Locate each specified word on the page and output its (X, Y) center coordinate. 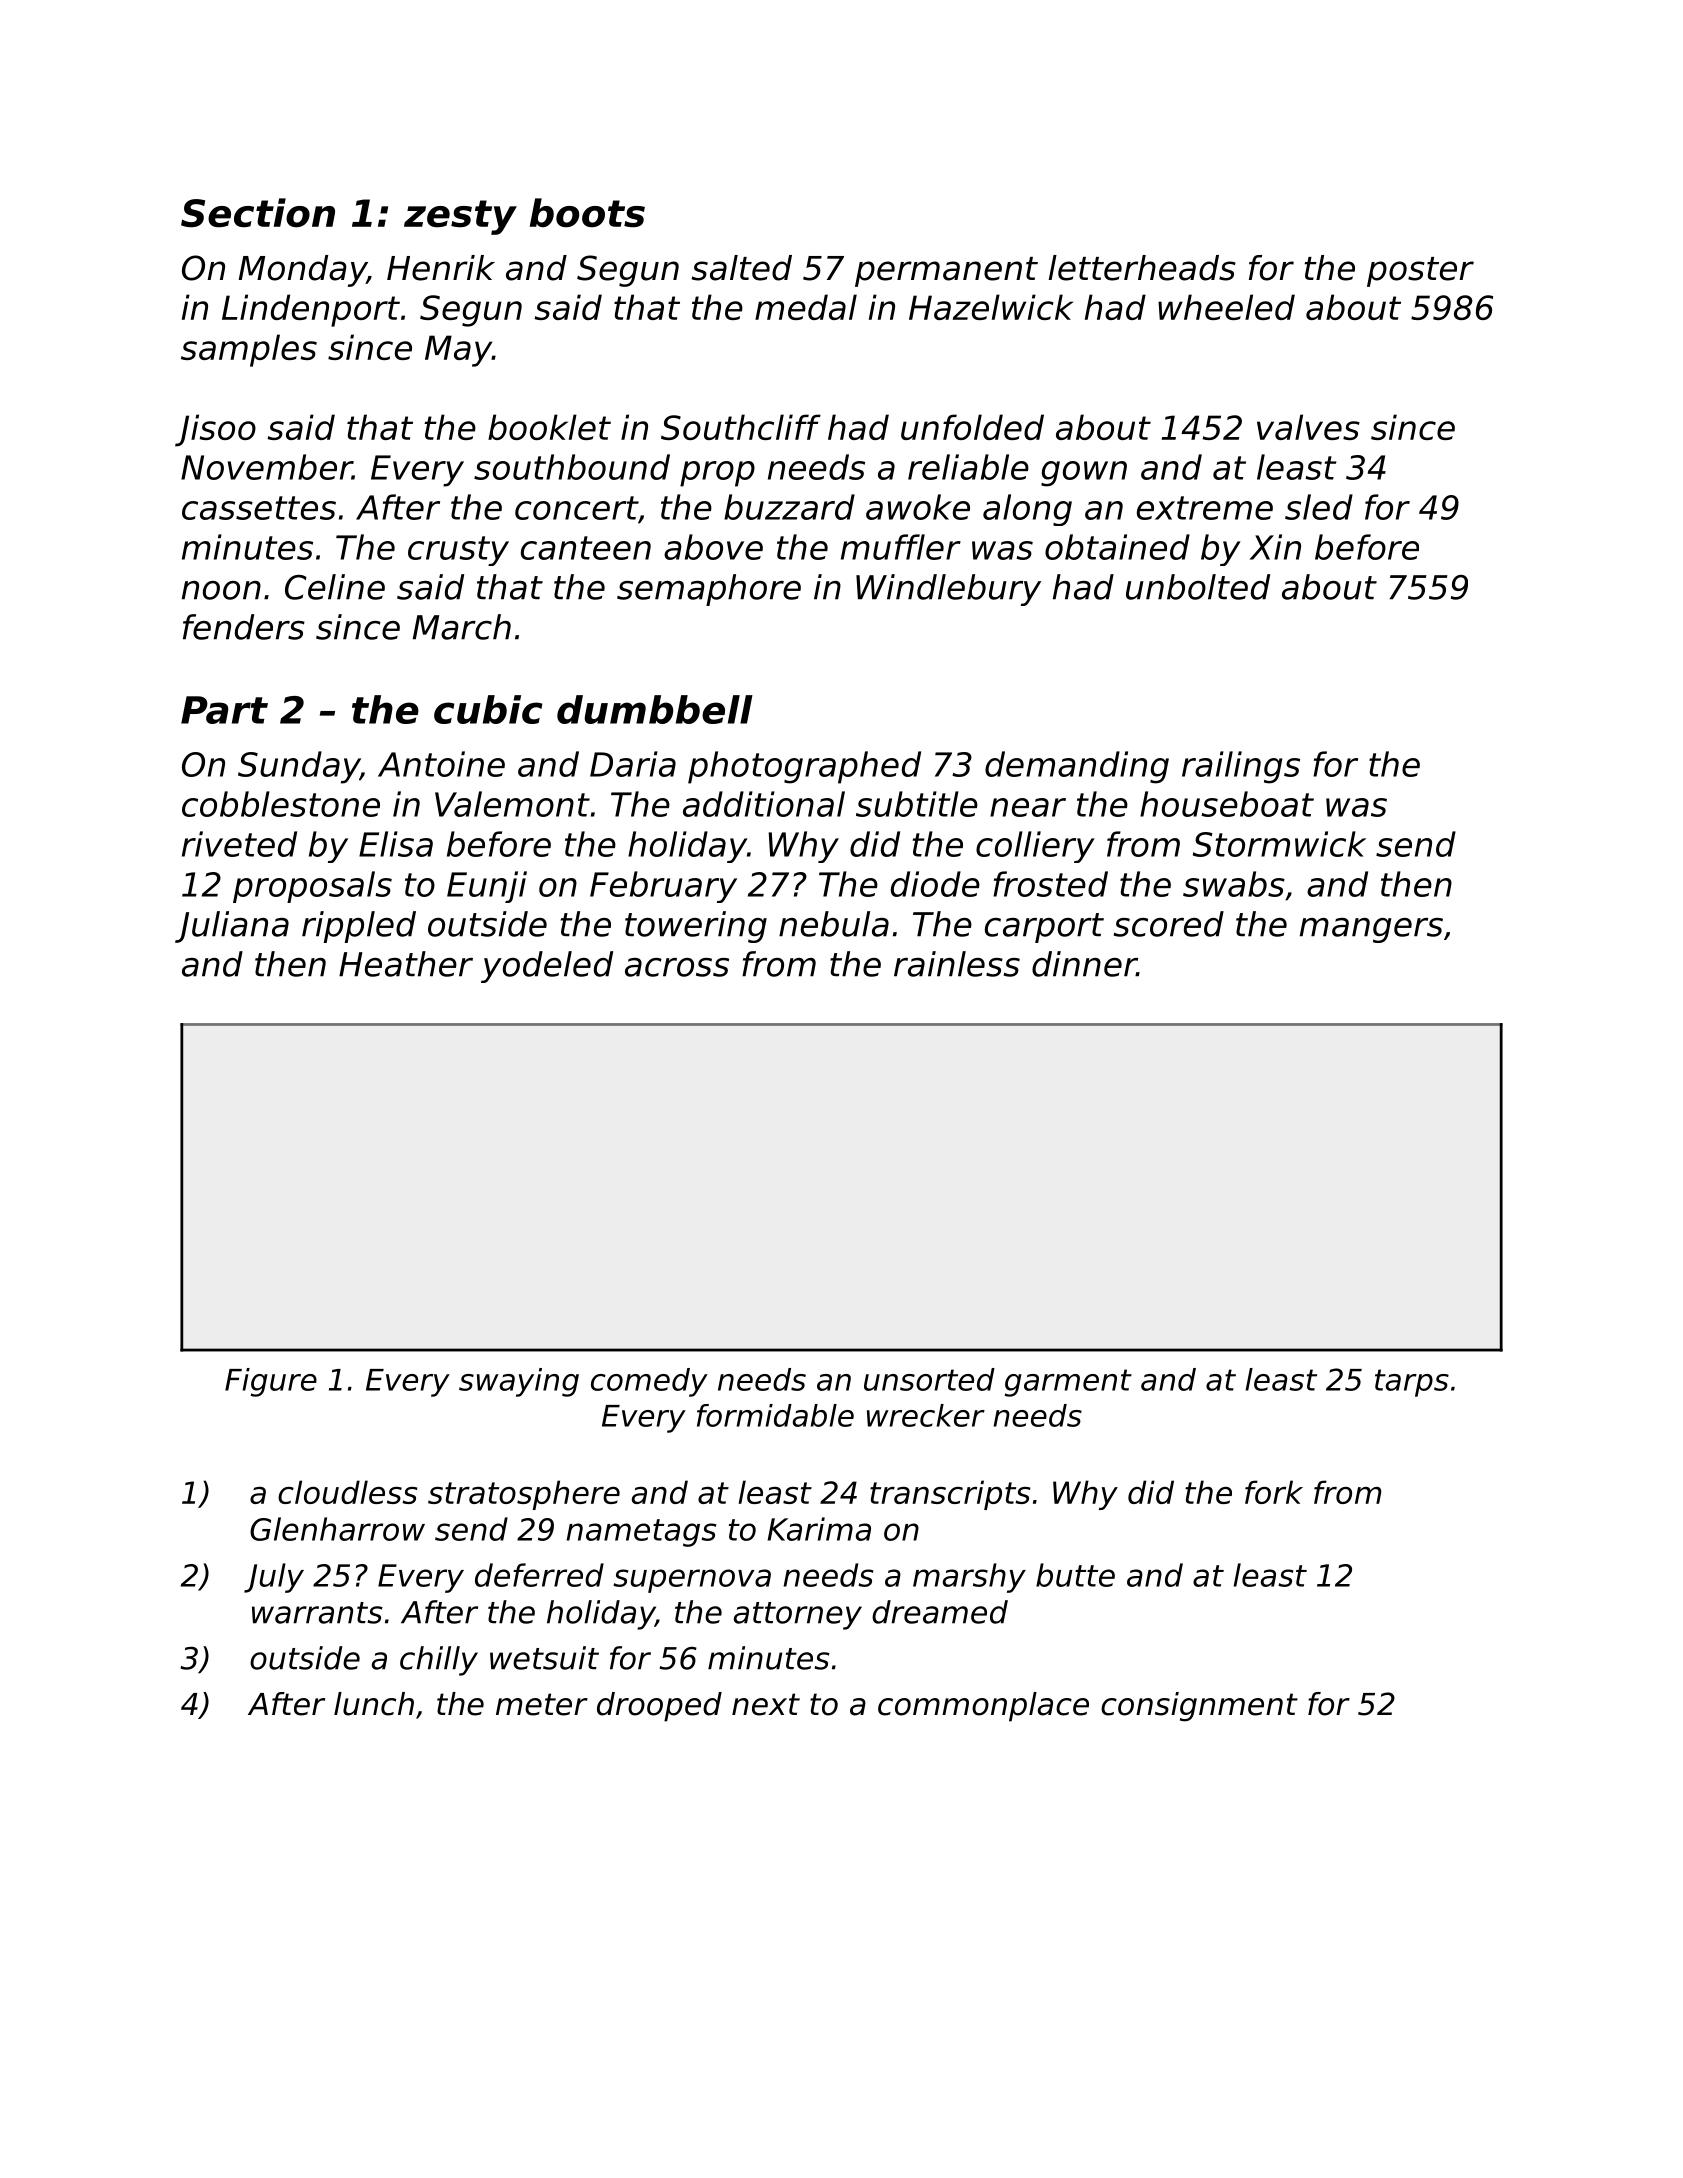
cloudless (348, 1492)
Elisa (396, 844)
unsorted (929, 1379)
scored (1169, 924)
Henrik (441, 268)
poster (1420, 272)
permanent (946, 272)
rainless (957, 964)
